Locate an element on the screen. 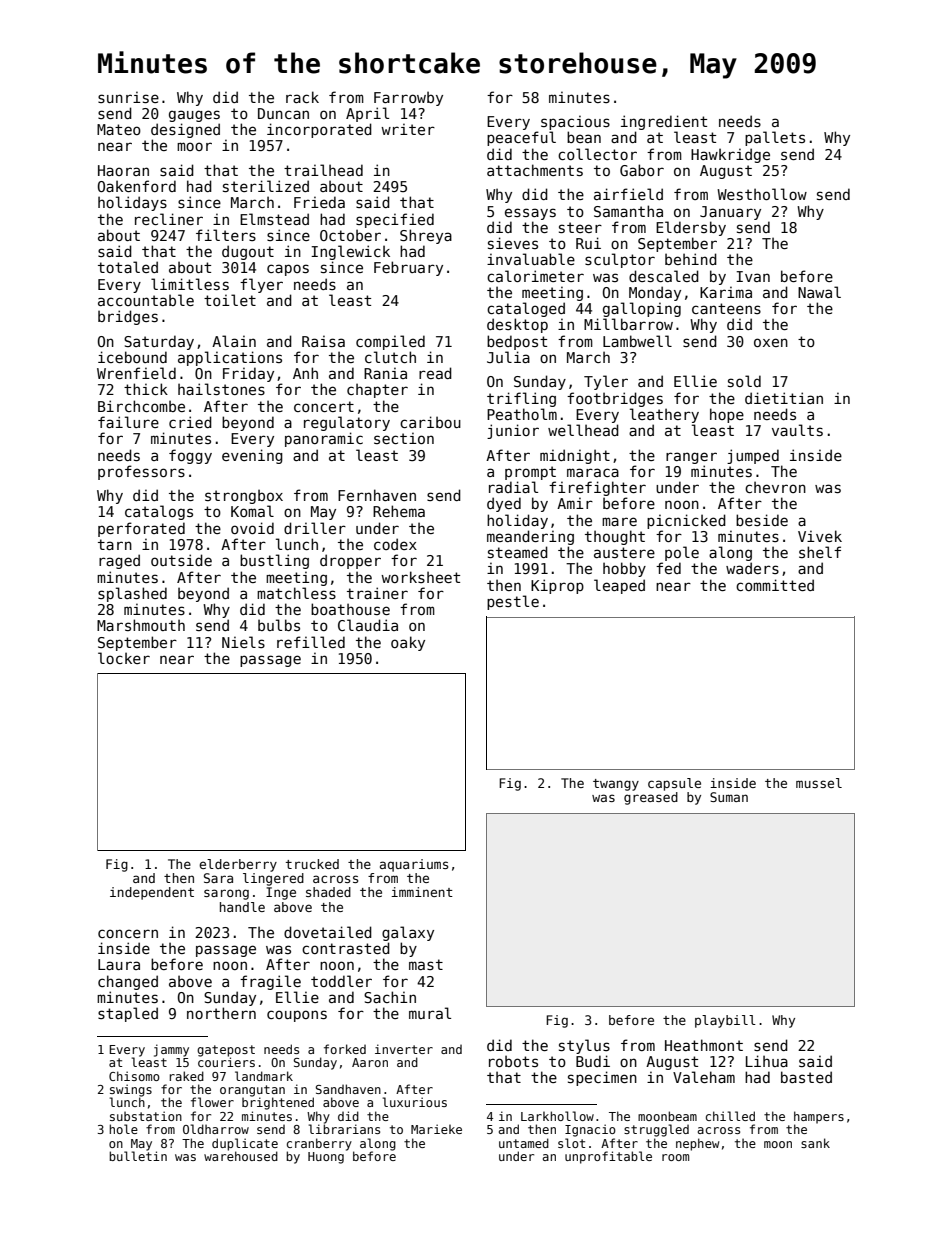 The image size is (952, 1233). playbill is located at coordinates (725, 1021).
